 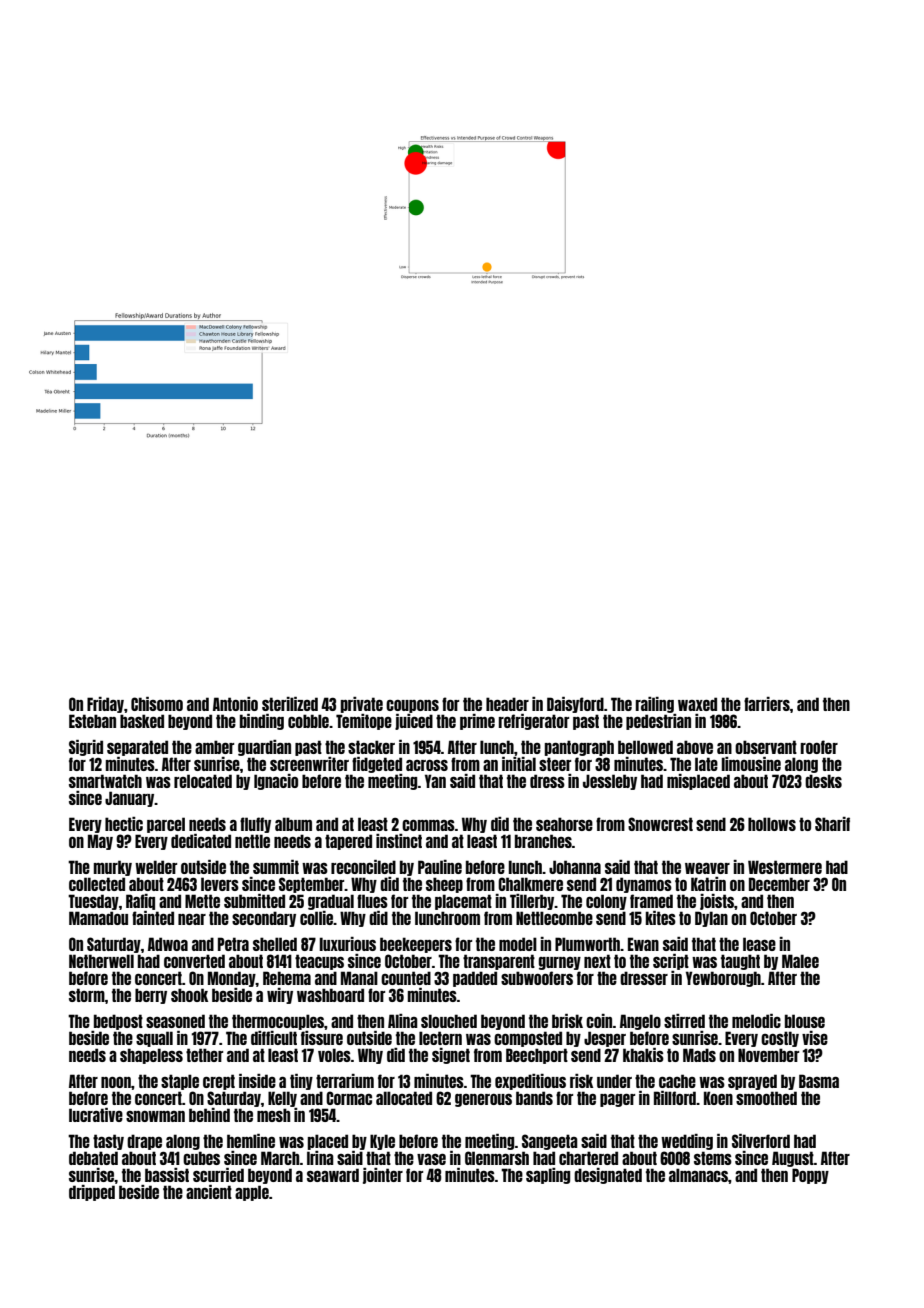 I want to click on Sharif, so click(x=832, y=824).
